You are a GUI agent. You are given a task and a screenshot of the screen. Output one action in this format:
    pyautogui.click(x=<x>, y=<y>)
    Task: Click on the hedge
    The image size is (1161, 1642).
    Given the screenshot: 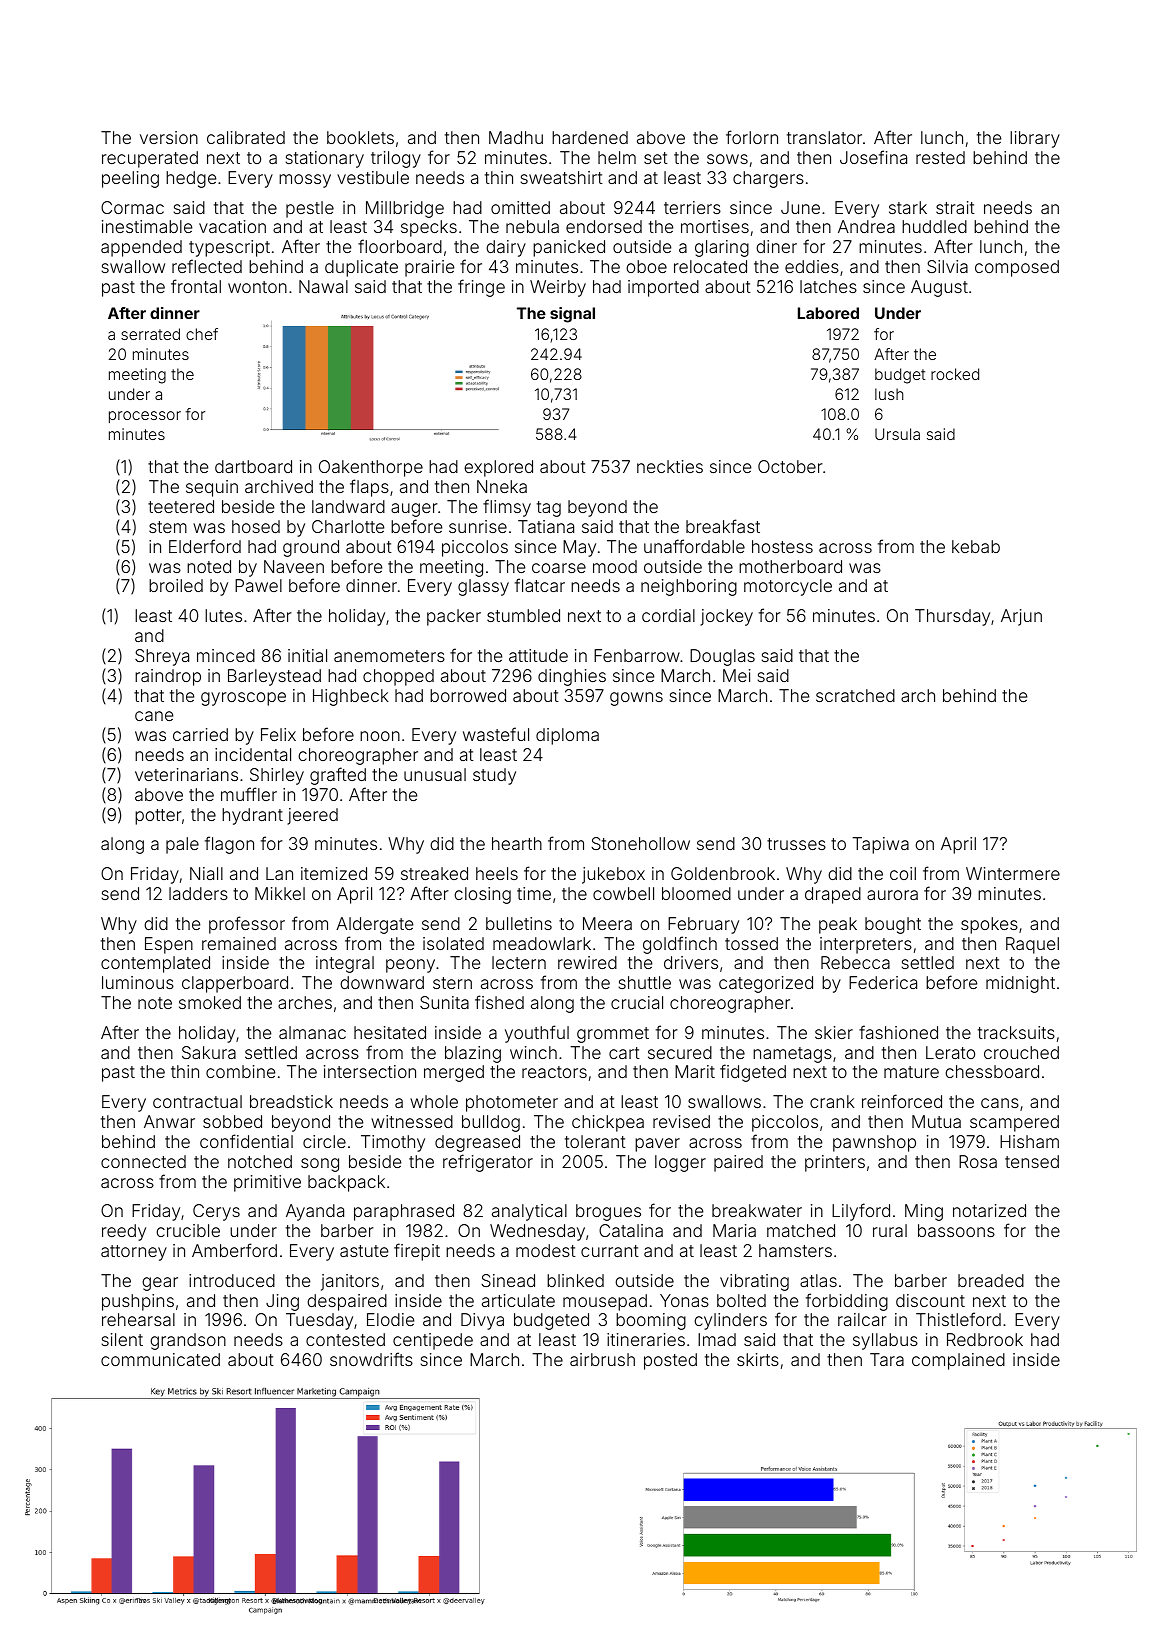 What is the action you would take?
    pyautogui.click(x=191, y=179)
